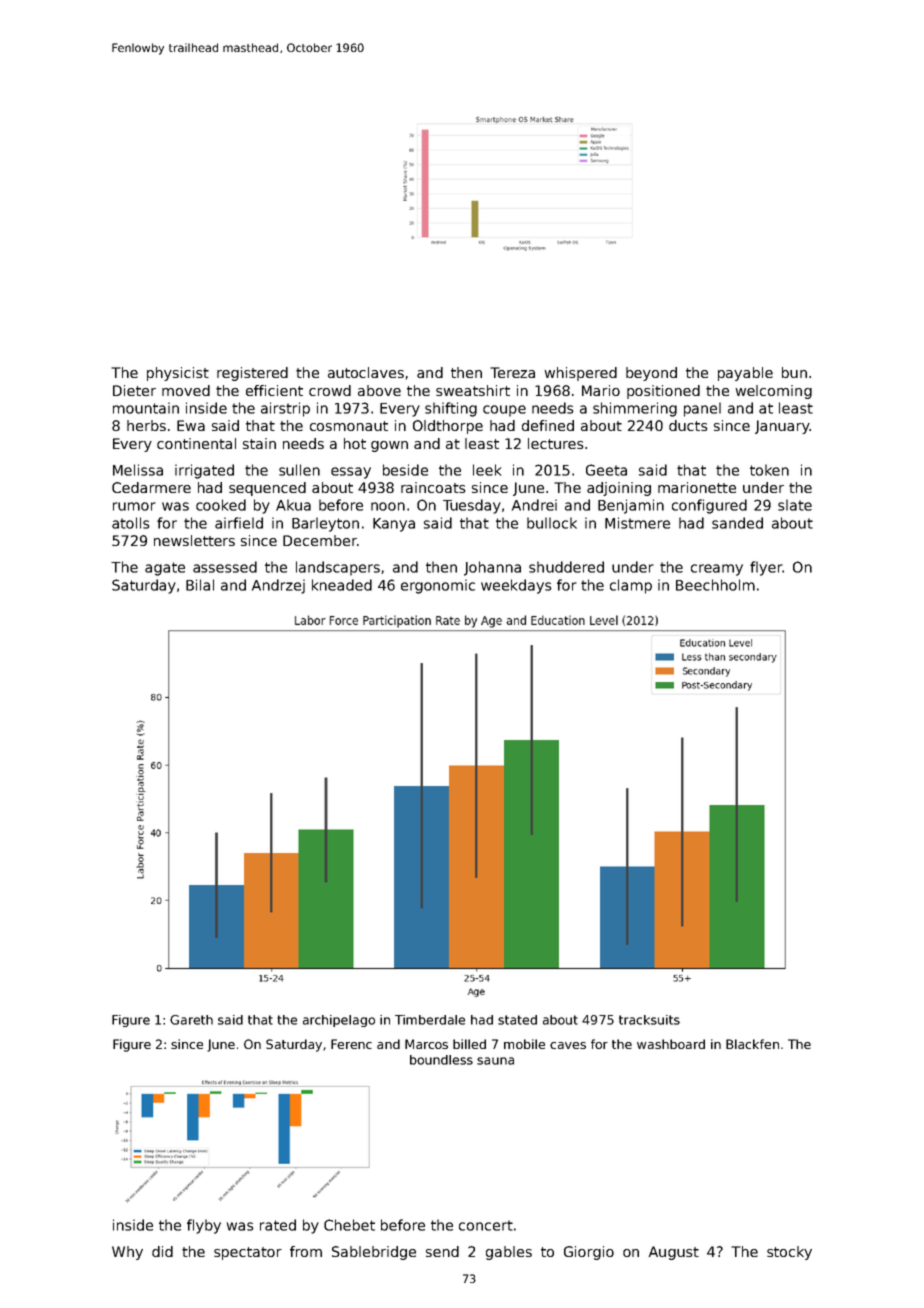 Image resolution: width=924 pixels, height=1308 pixels. I want to click on defined, so click(548, 425).
